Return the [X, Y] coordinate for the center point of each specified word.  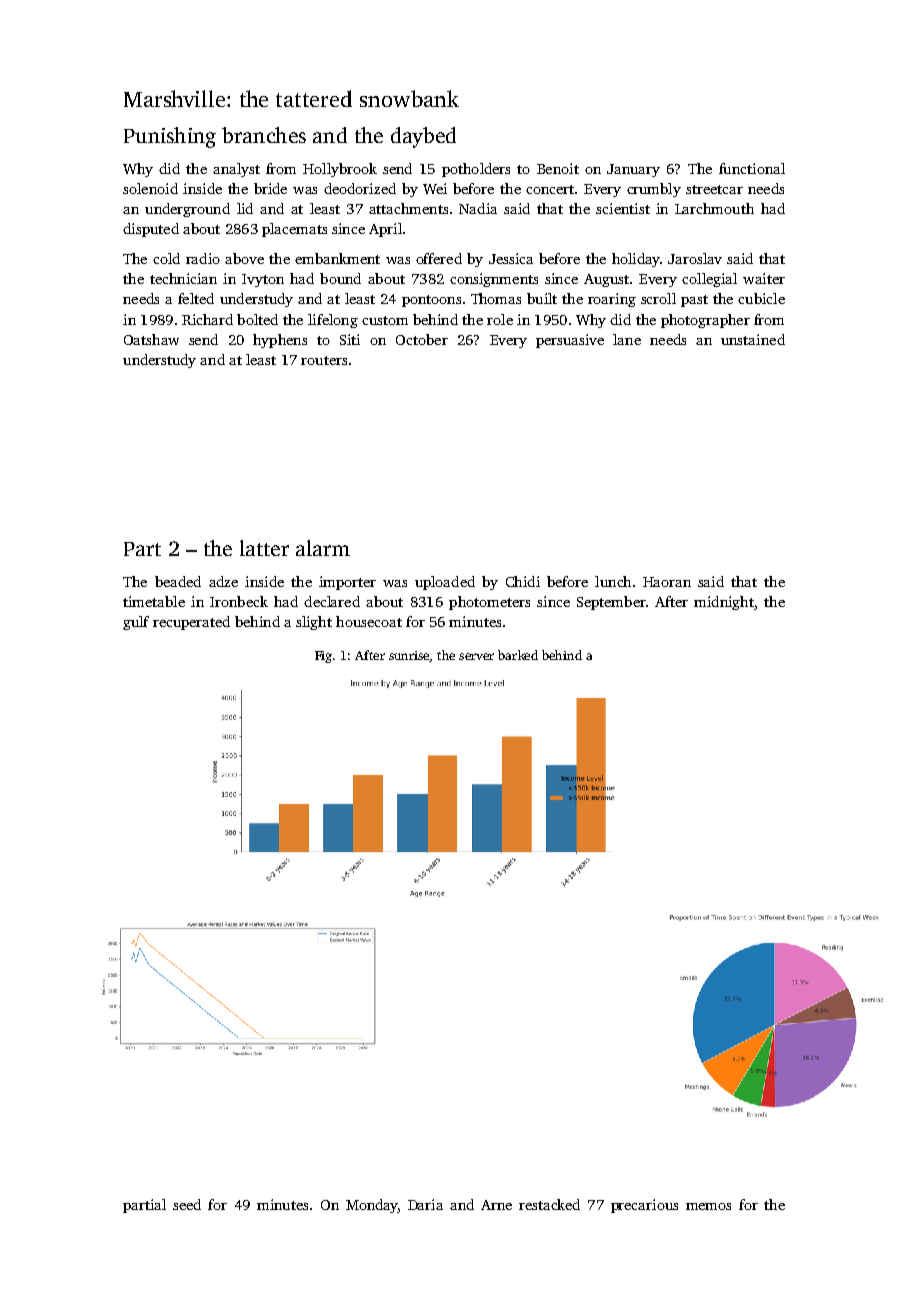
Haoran [667, 582]
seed [187, 1204]
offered [439, 258]
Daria [425, 1204]
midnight [724, 603]
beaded [178, 581]
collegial [709, 280]
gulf [136, 623]
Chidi [523, 581]
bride [270, 188]
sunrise [409, 656]
